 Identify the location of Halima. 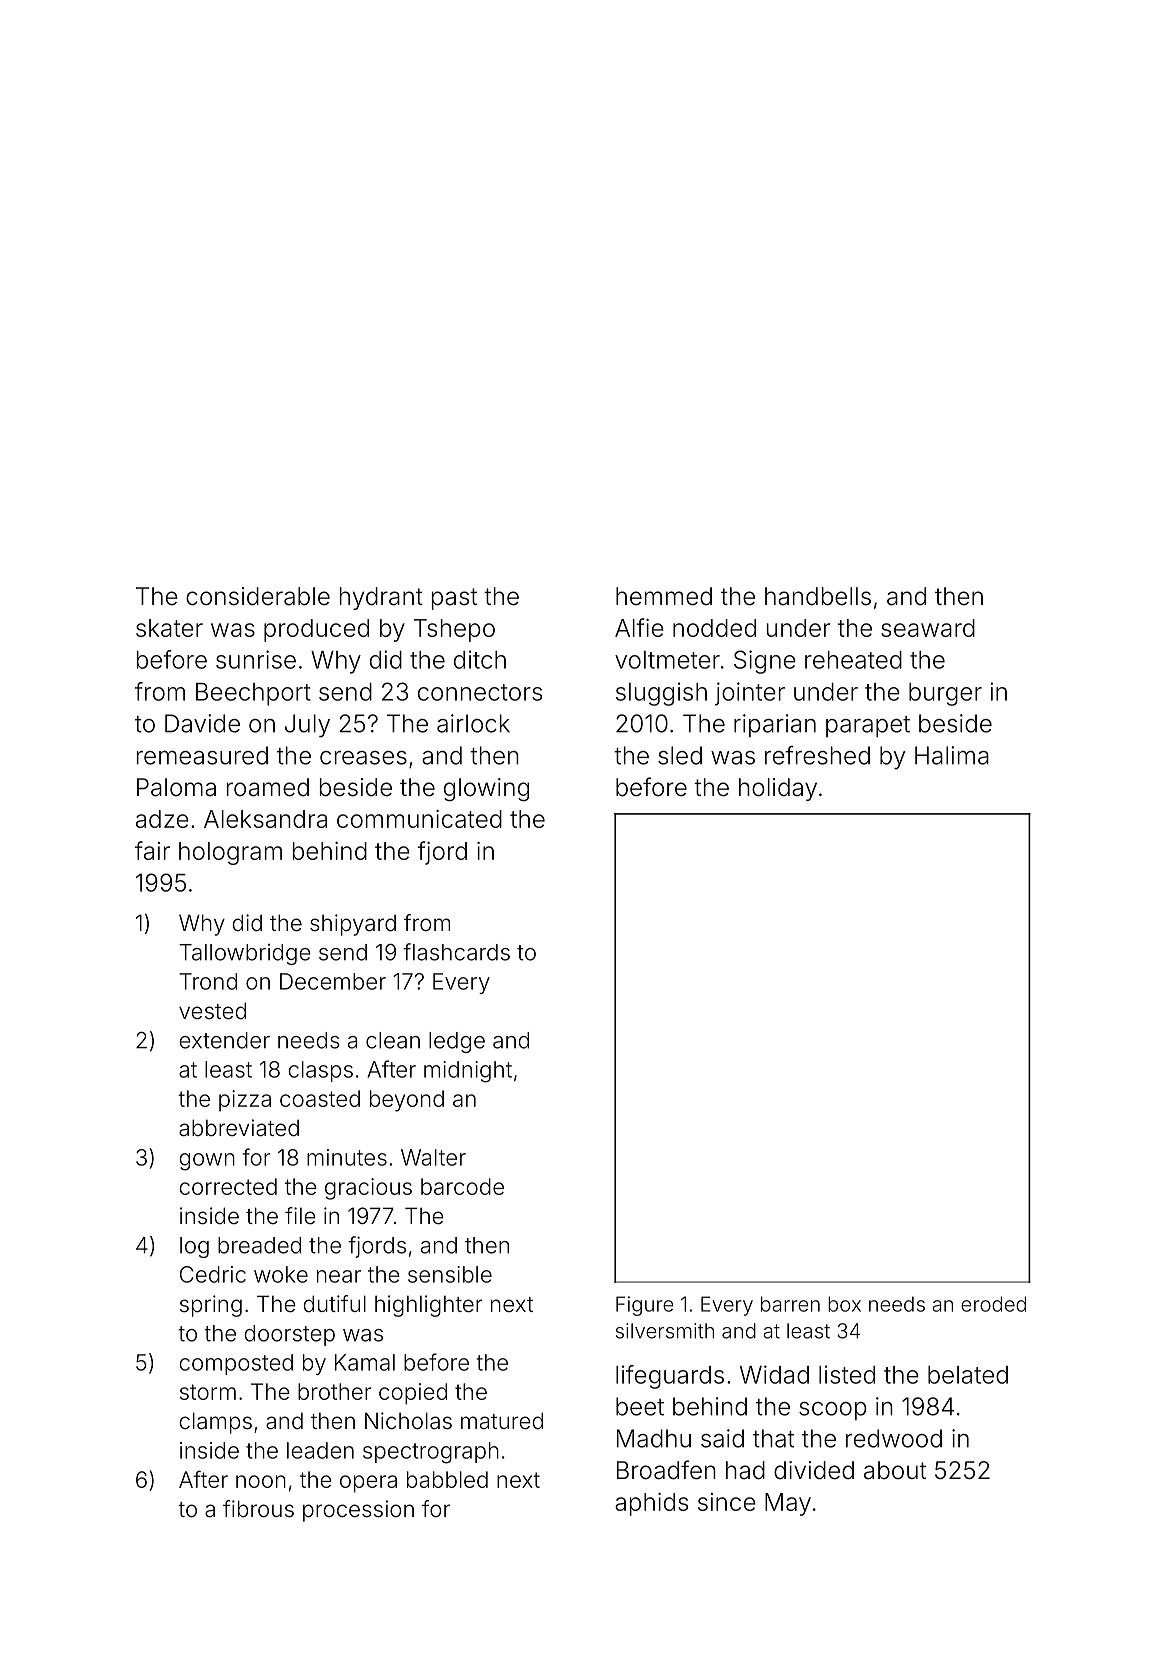
(952, 755).
